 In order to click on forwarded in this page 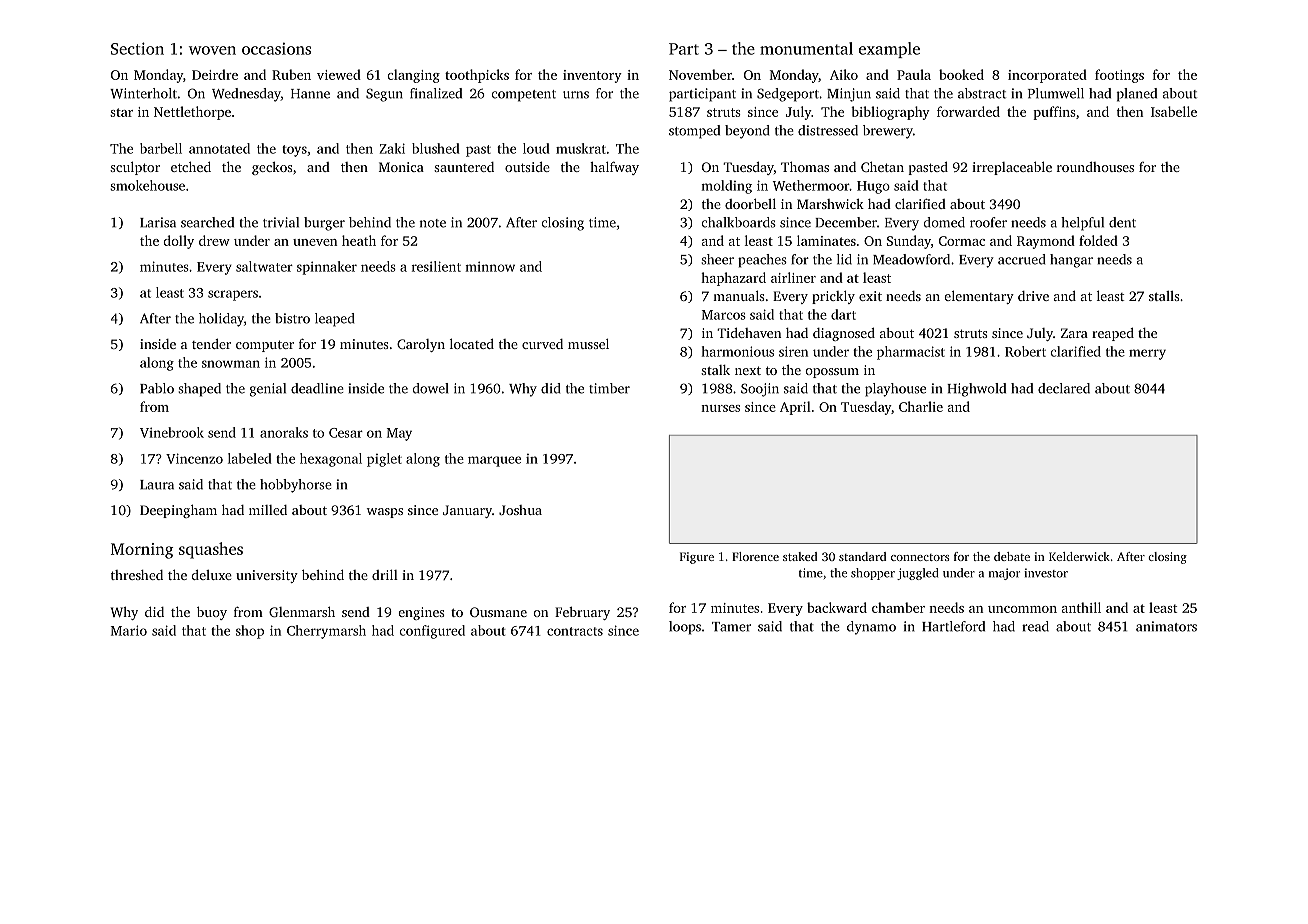, I will do `click(968, 111)`.
